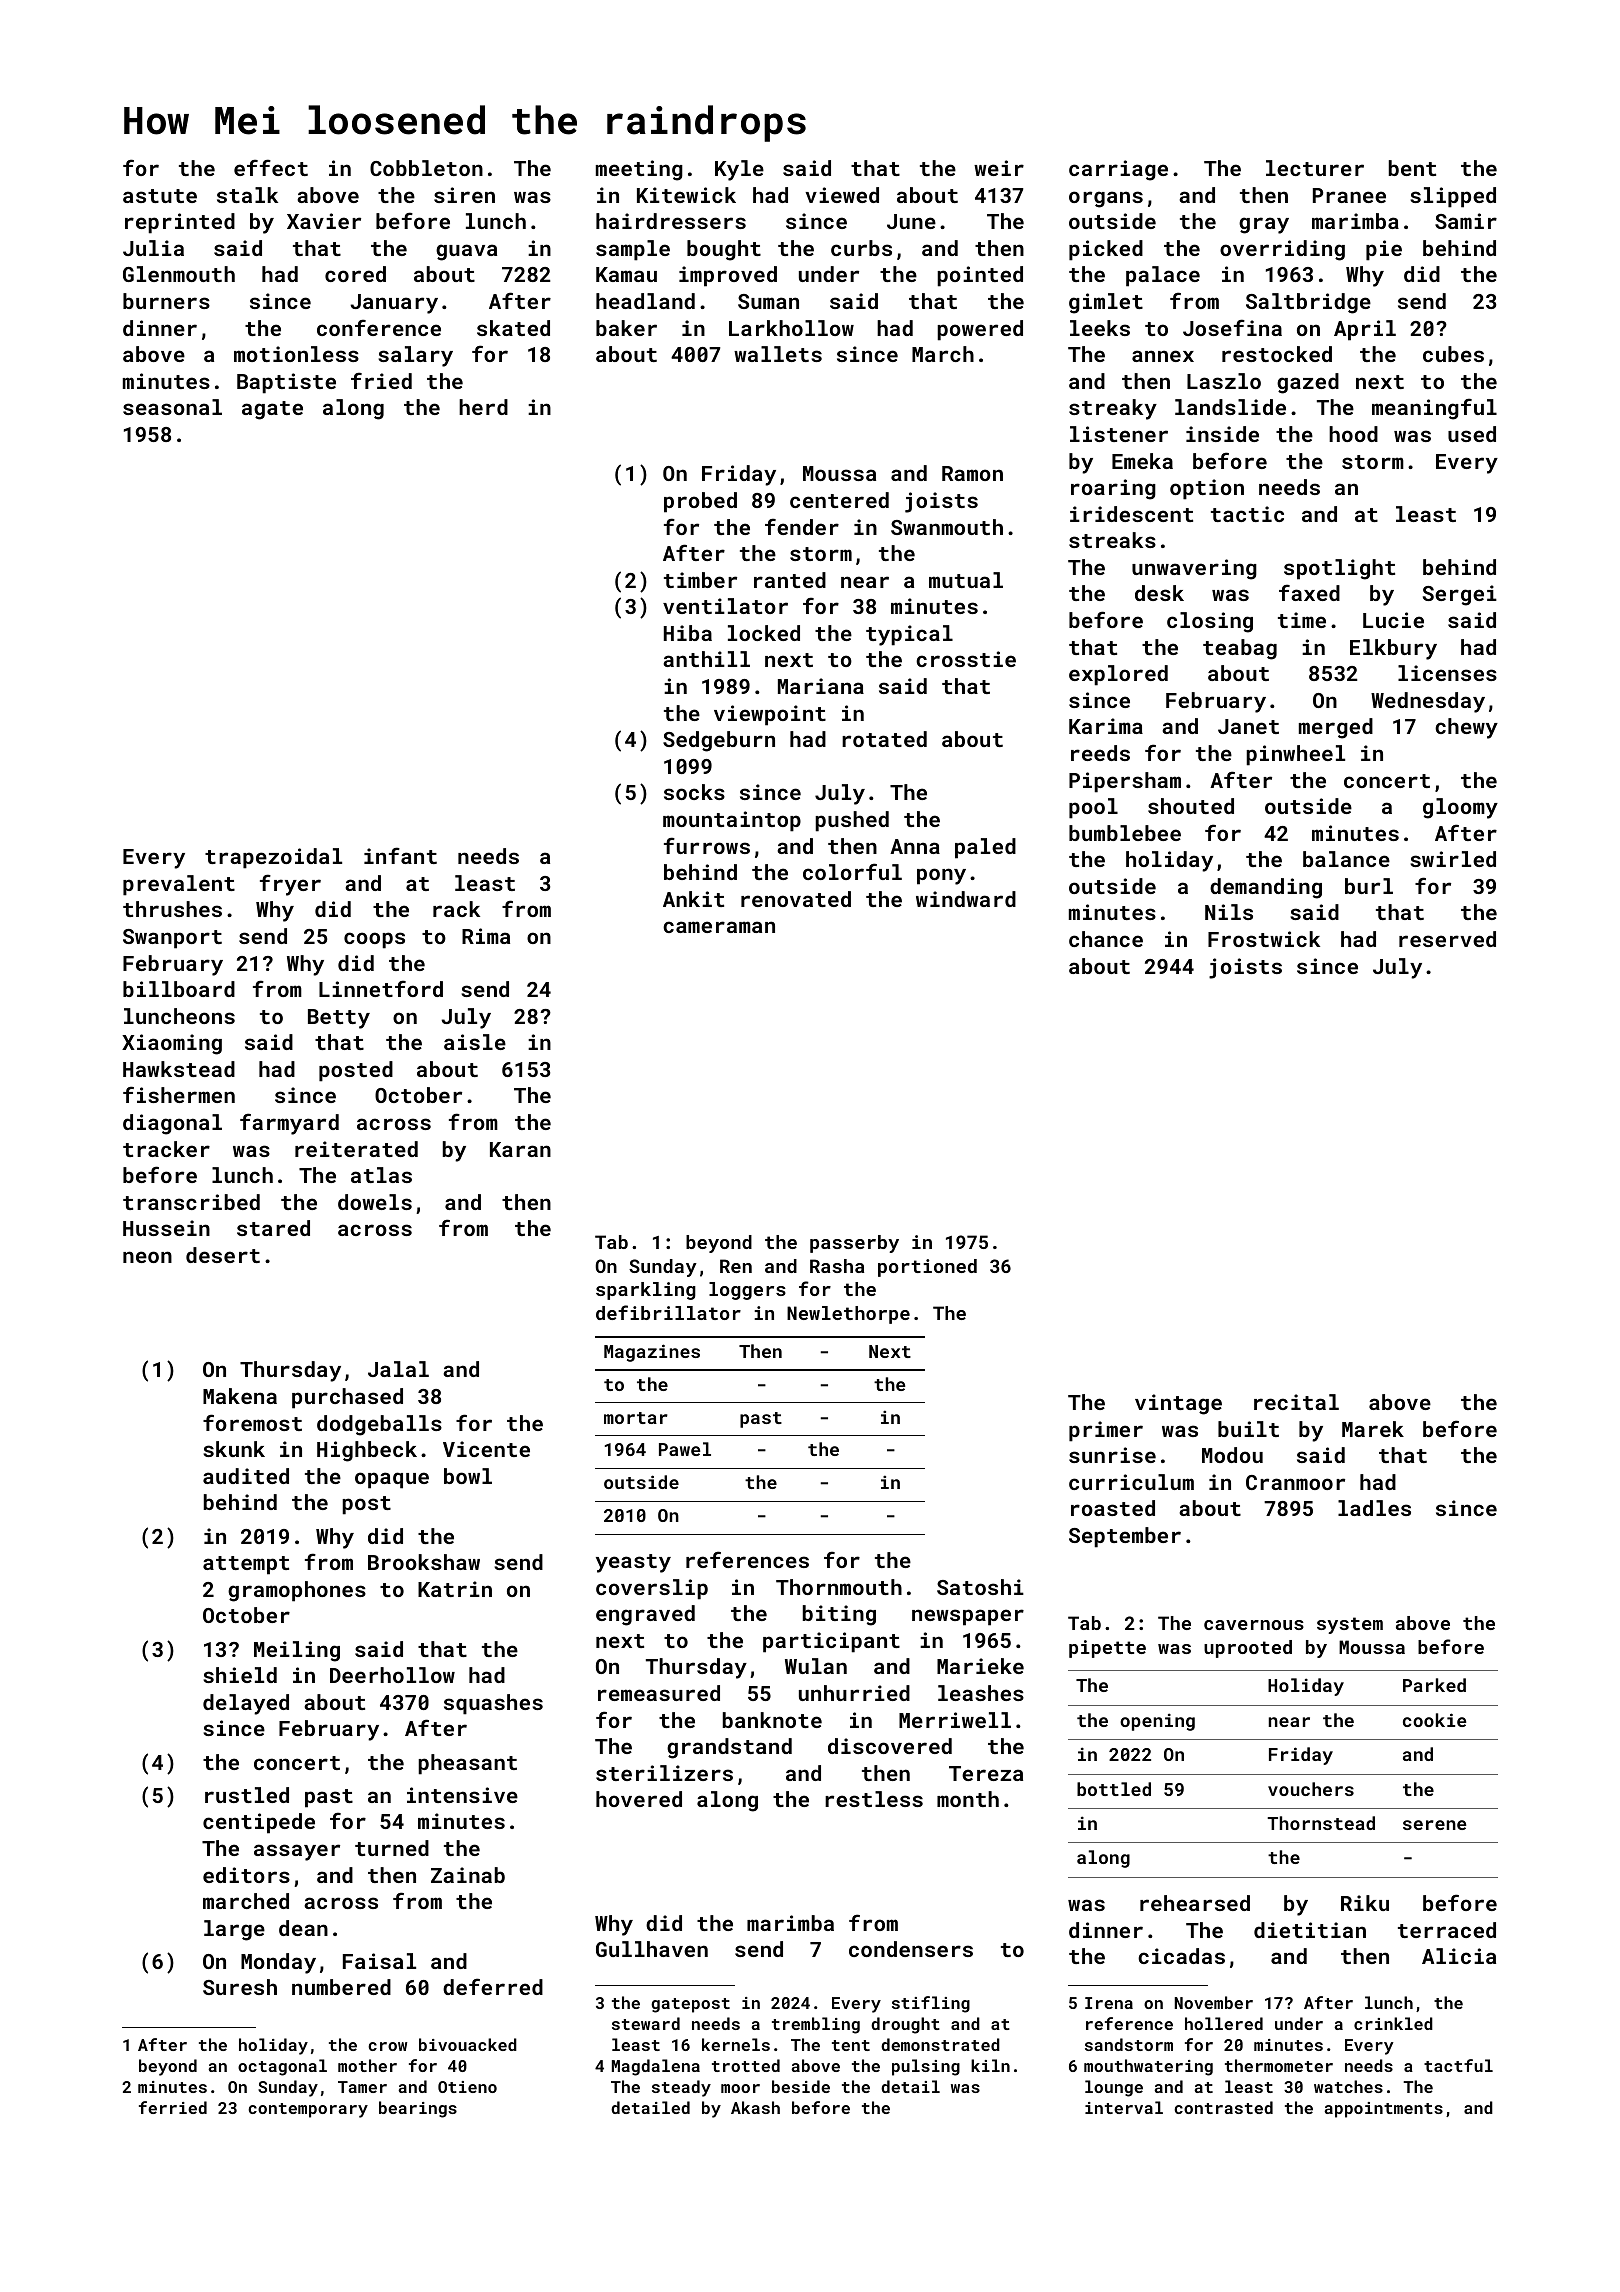 Image resolution: width=1620 pixels, height=2292 pixels. Describe the element at coordinates (493, 1704) in the screenshot. I see `squashes` at that location.
